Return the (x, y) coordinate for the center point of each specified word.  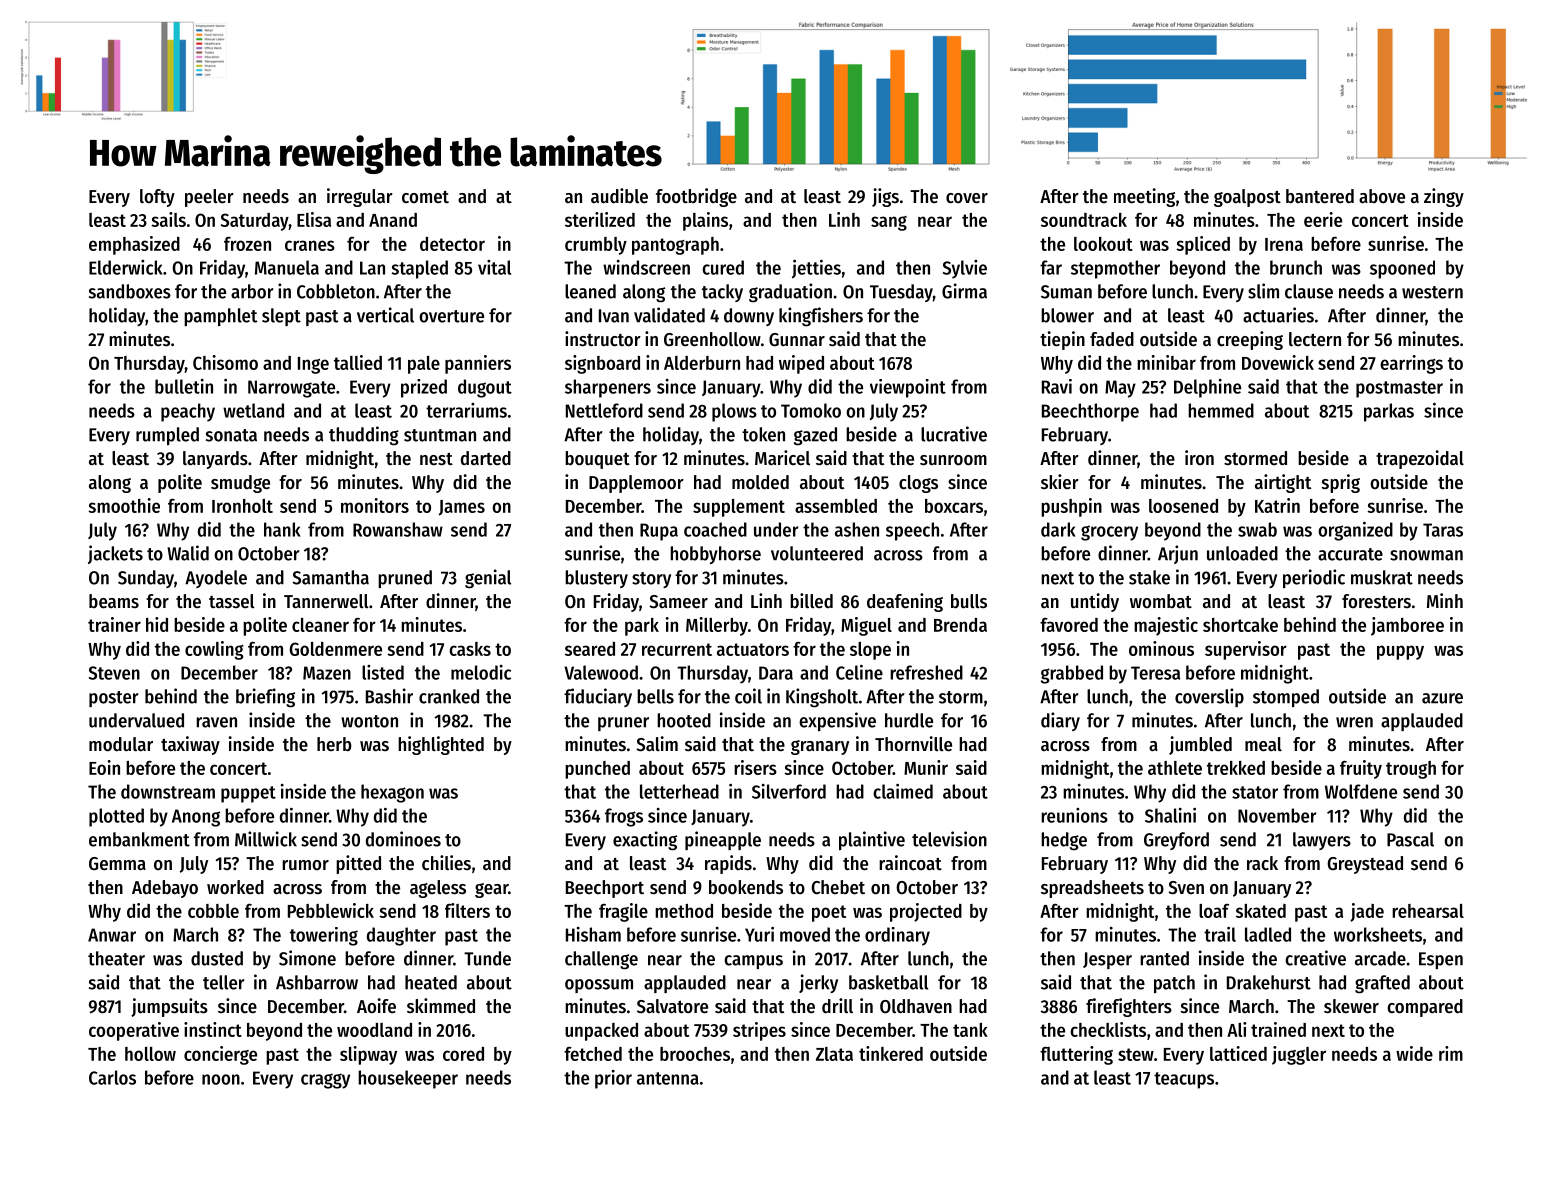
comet (425, 197)
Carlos (112, 1077)
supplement (739, 508)
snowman (1426, 555)
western (1432, 292)
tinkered (891, 1053)
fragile (623, 912)
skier (1060, 482)
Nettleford (604, 410)
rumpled (167, 436)
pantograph (675, 246)
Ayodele (216, 579)
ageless (438, 889)
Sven (1186, 888)
